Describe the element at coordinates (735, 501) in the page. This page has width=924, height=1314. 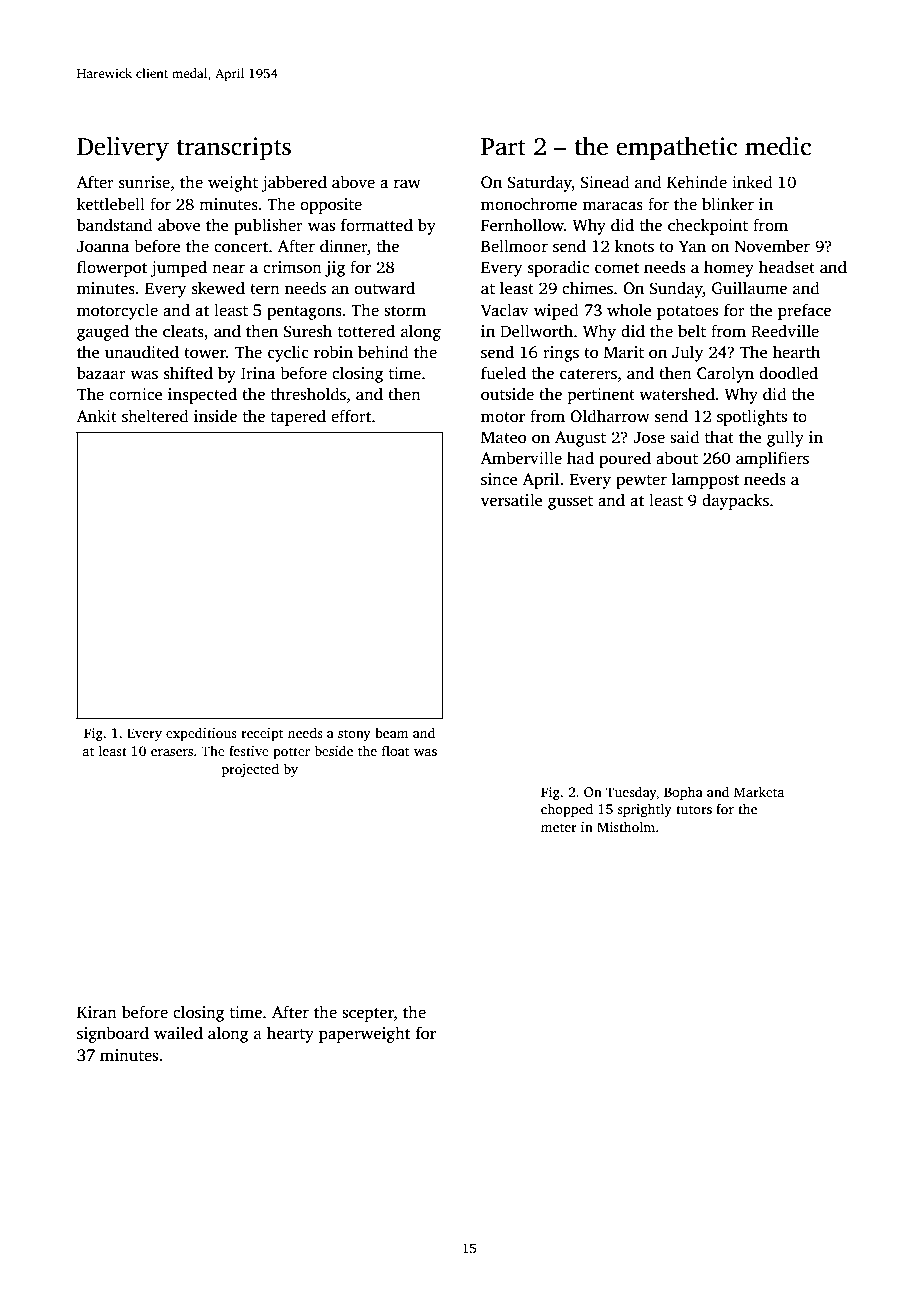
I see `daypacks` at that location.
